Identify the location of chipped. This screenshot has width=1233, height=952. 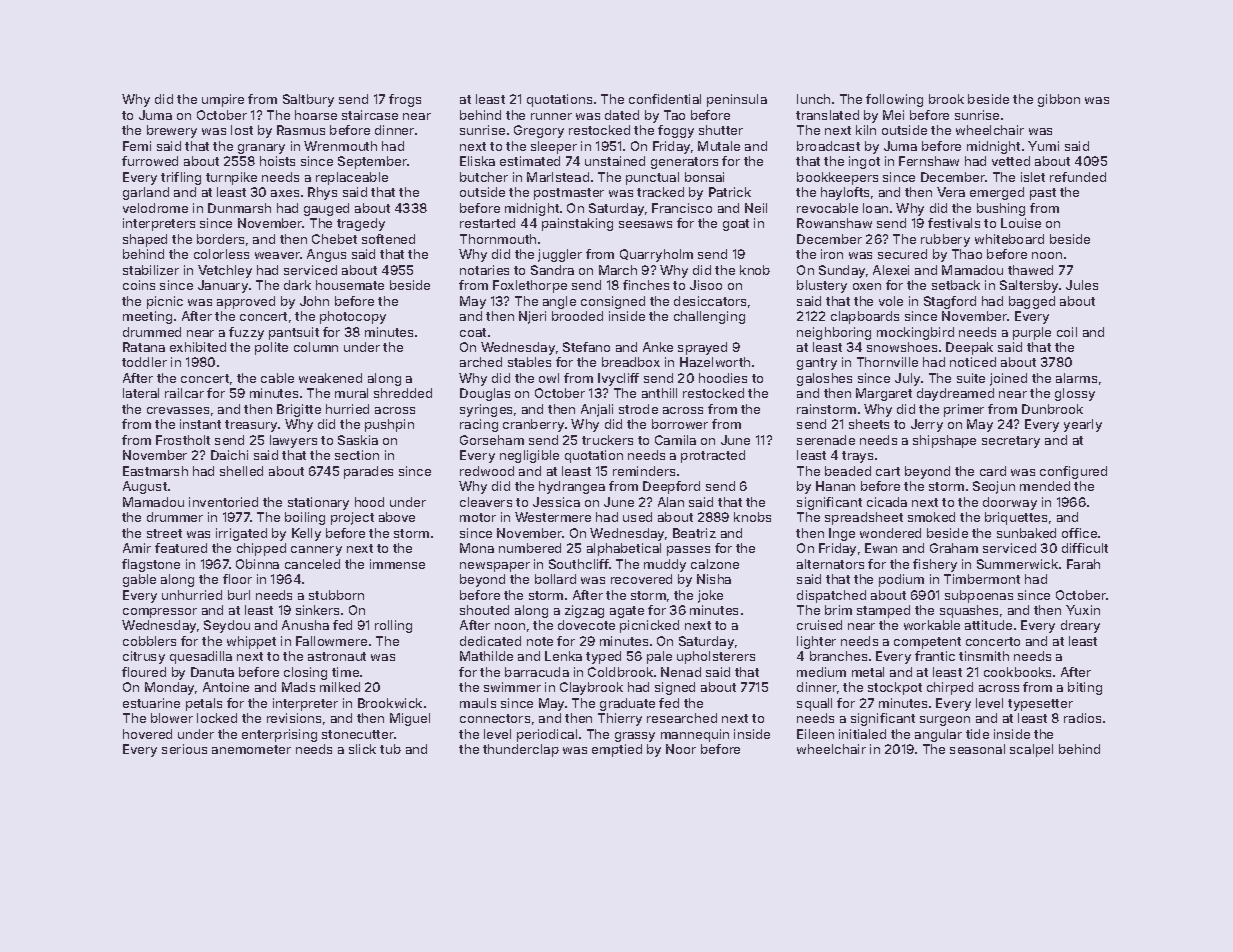
(261, 549).
